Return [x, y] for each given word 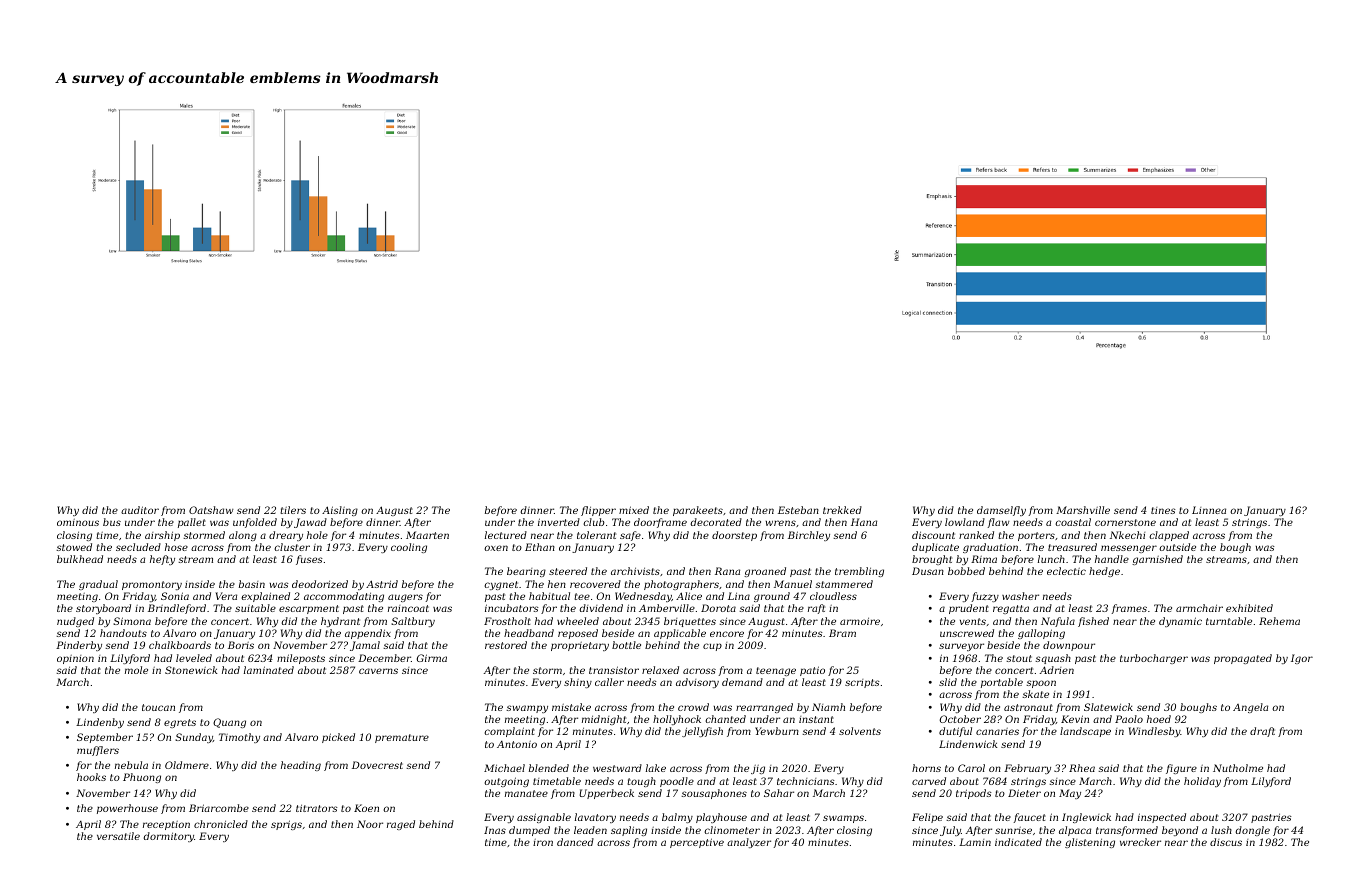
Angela [1250, 708]
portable [1002, 683]
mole [136, 670]
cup [712, 647]
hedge [1104, 572]
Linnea [1209, 510]
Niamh [828, 707]
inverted [559, 522]
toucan [158, 707]
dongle [1252, 831]
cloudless [833, 596]
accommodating [344, 597]
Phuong [142, 778]
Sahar [779, 793]
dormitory [168, 837]
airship [162, 536]
